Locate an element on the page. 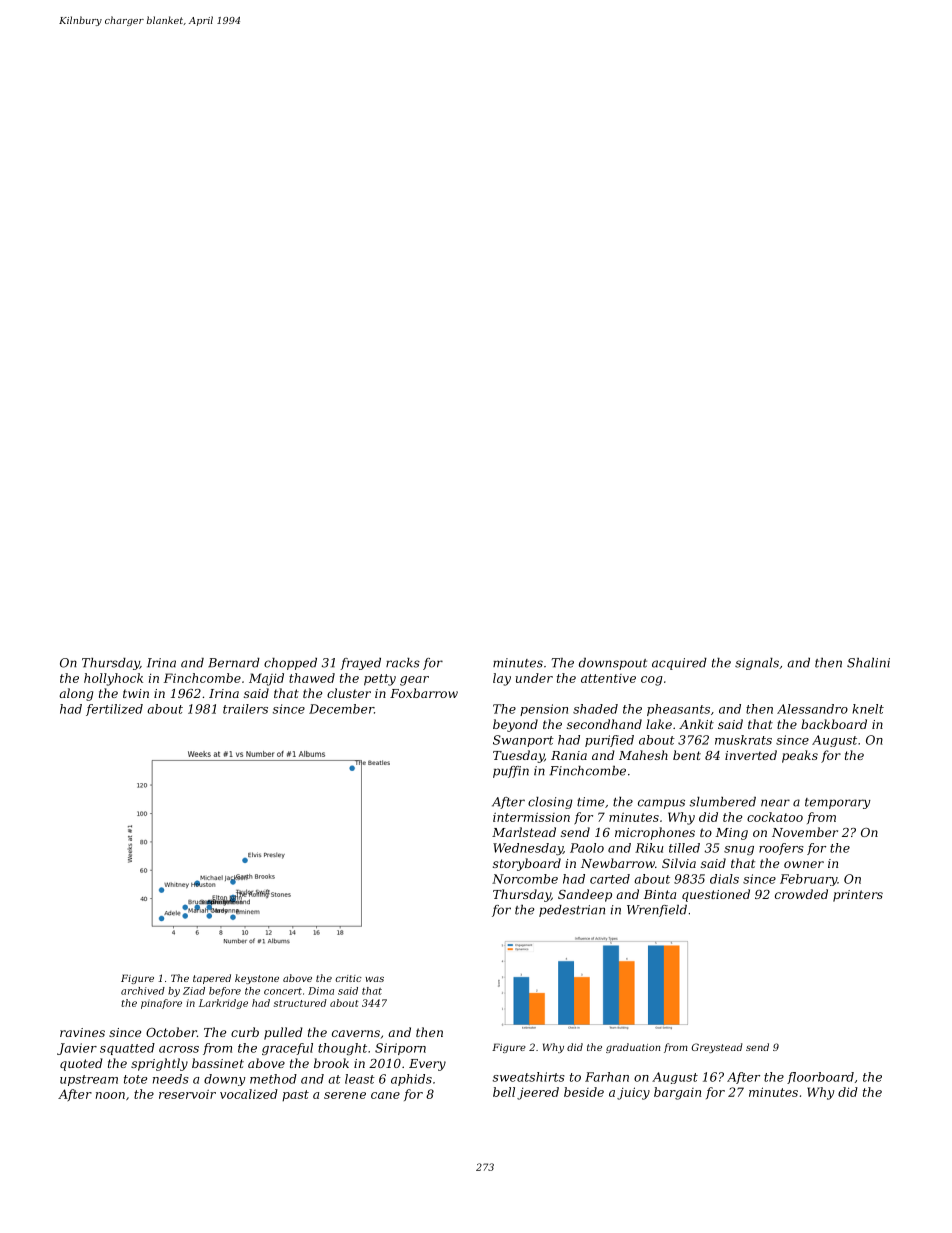 The height and width of the image is (1233, 952). downspout is located at coordinates (613, 664).
